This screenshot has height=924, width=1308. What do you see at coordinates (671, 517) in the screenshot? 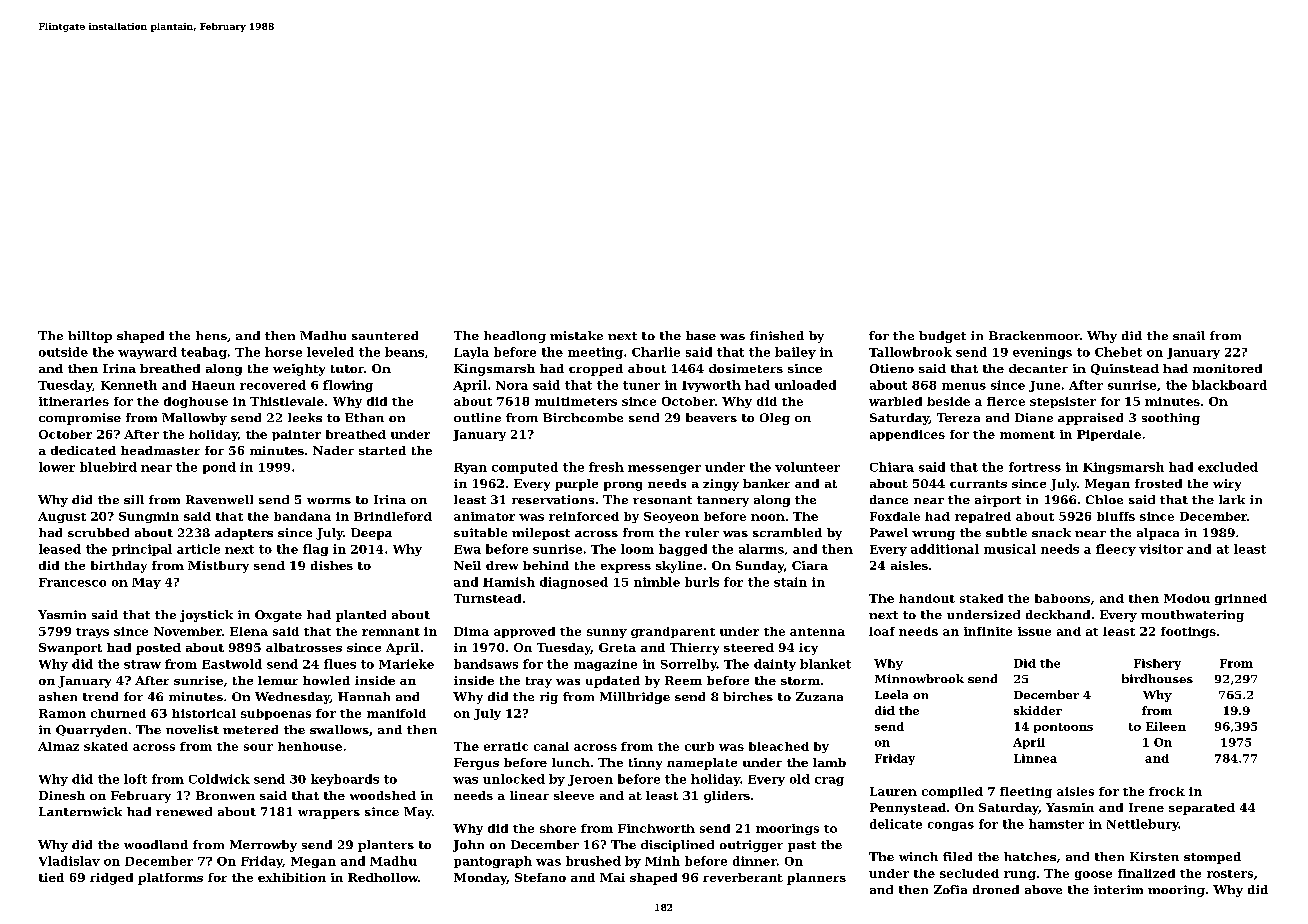
I see `Seoyeon` at bounding box center [671, 517].
